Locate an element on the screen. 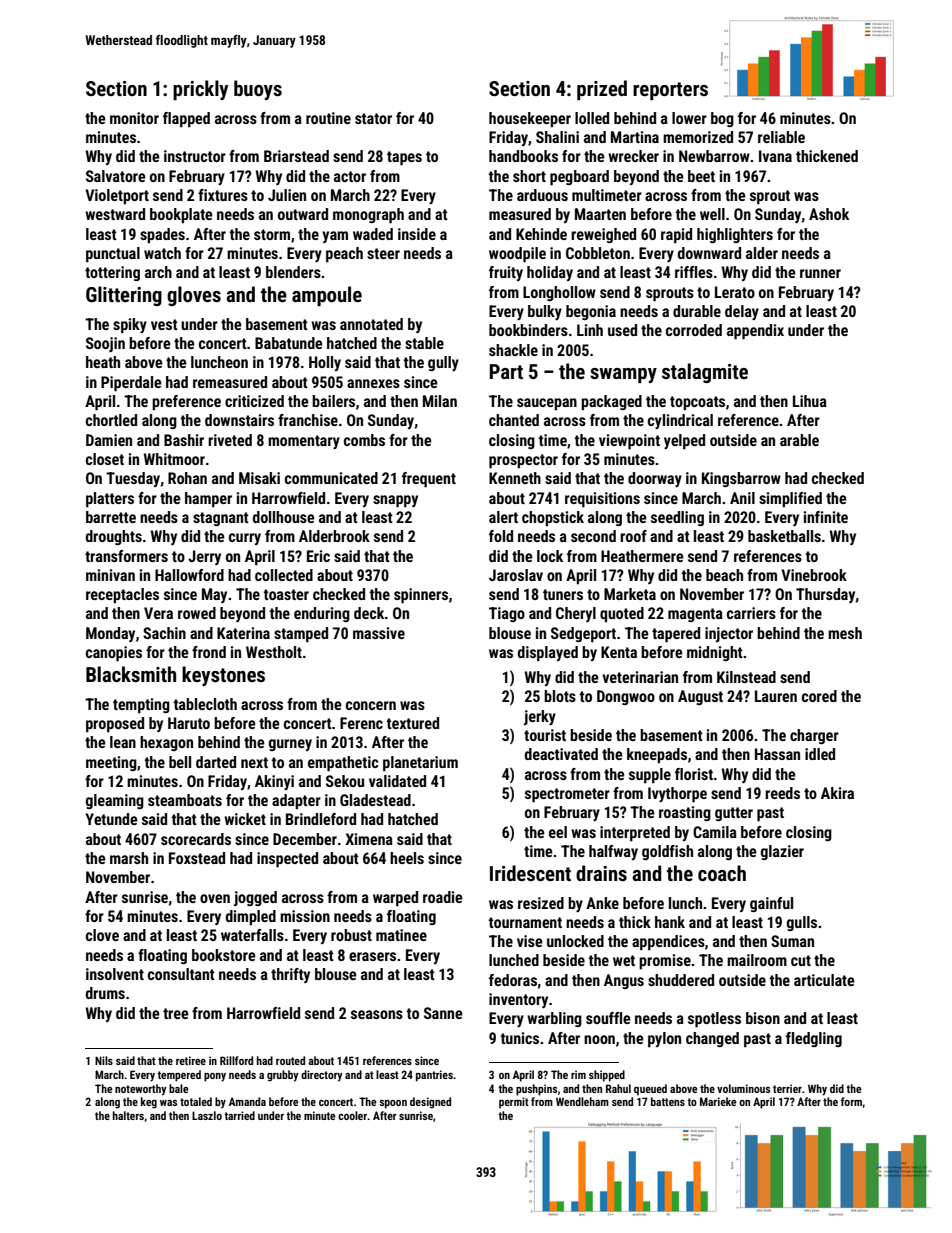 The width and height of the screenshot is (952, 1233). Lihua is located at coordinates (810, 401).
